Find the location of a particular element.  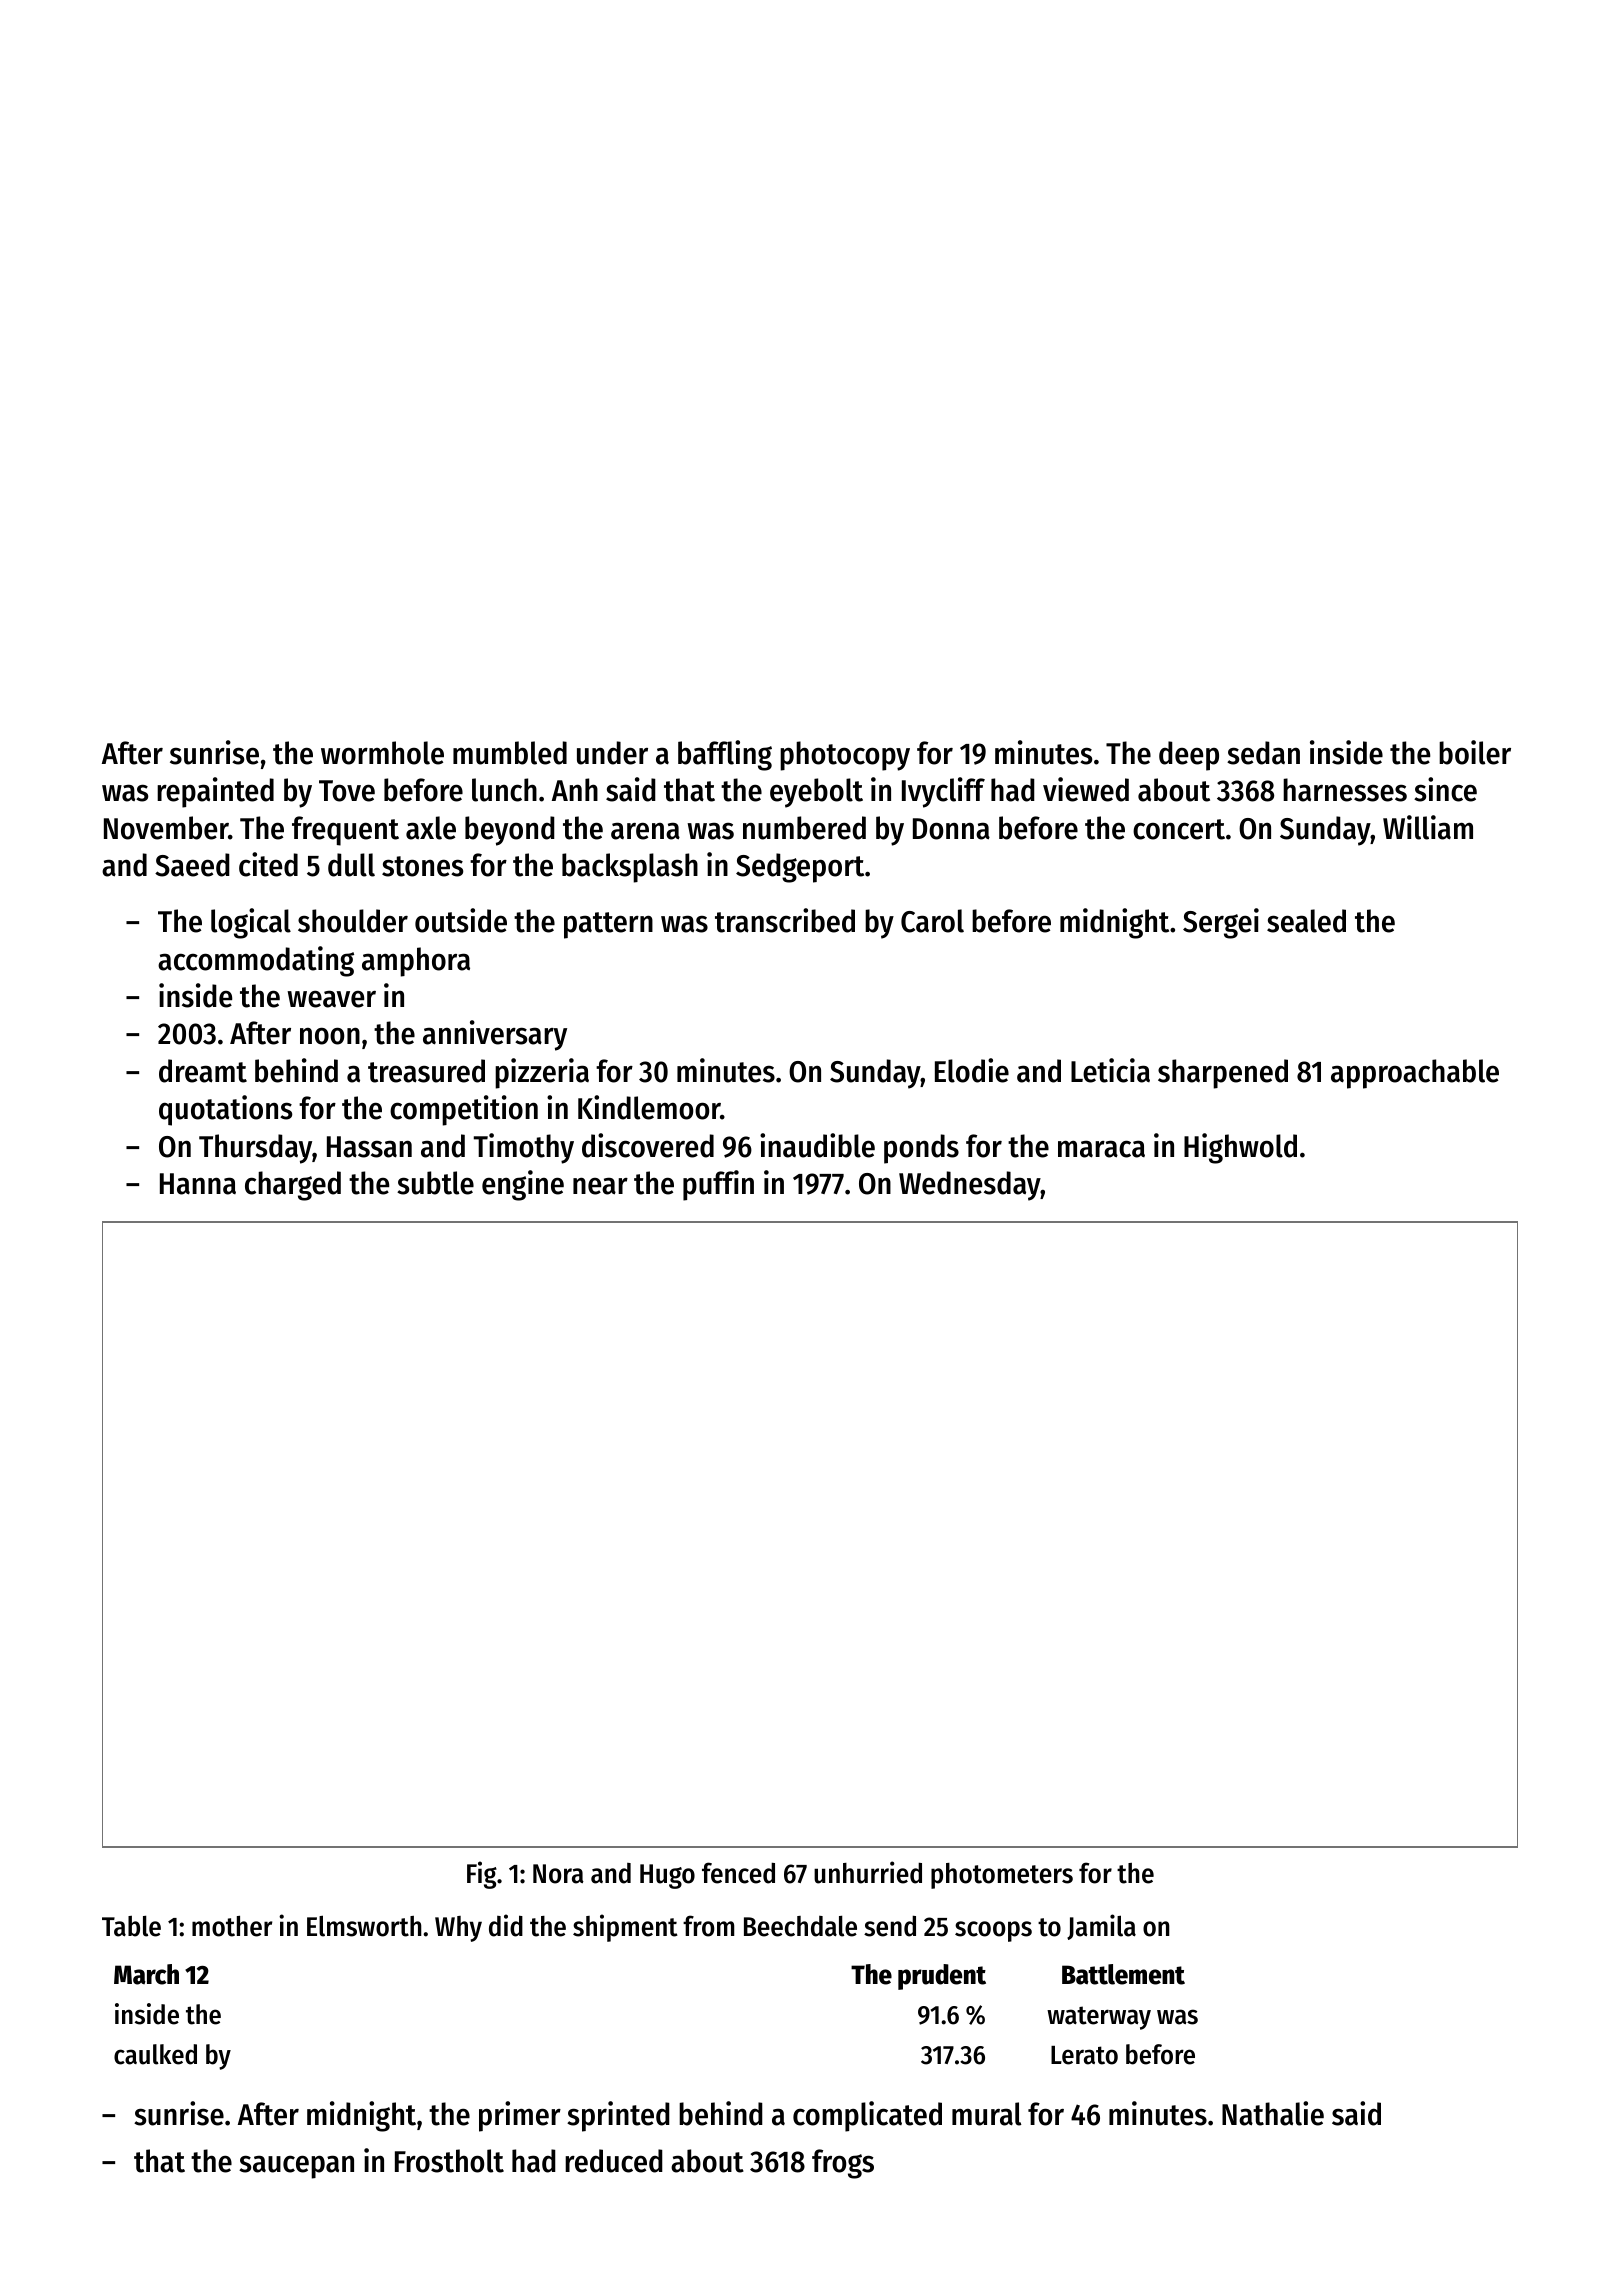

Highwold is located at coordinates (1240, 1148).
